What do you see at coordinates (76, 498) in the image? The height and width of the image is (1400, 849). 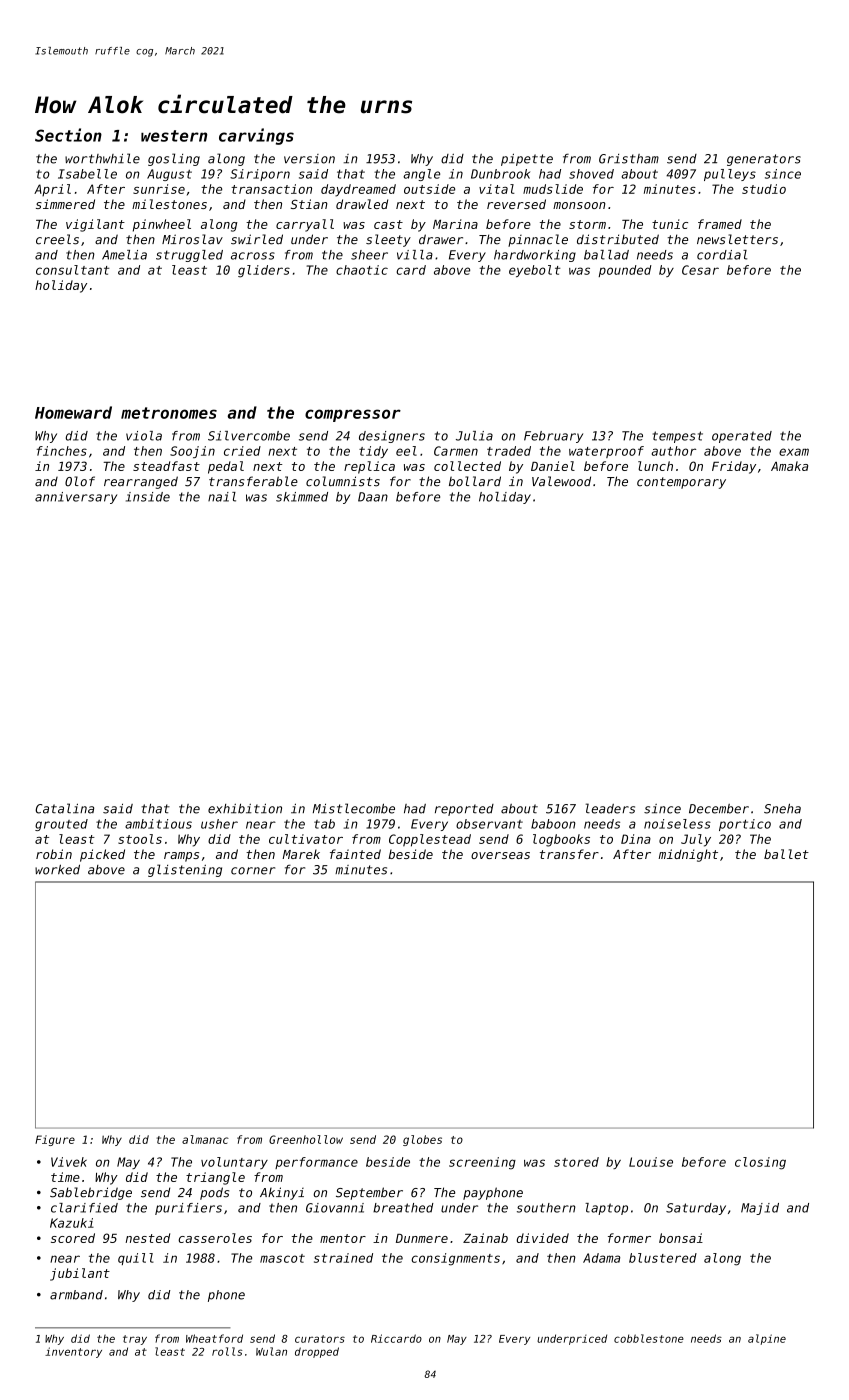 I see `anniversary` at bounding box center [76, 498].
